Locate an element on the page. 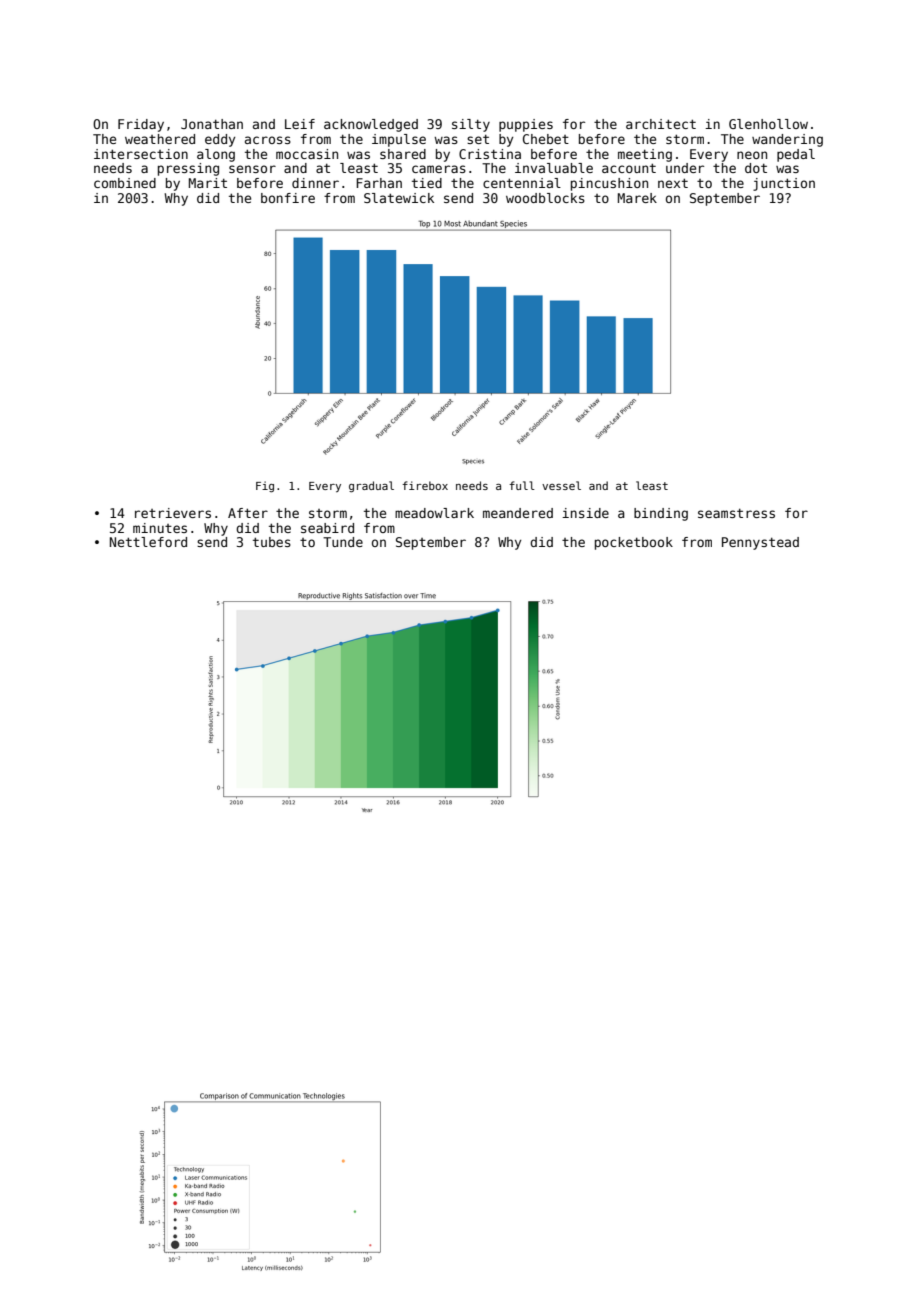 The image size is (924, 1308). vessel is located at coordinates (561, 485).
